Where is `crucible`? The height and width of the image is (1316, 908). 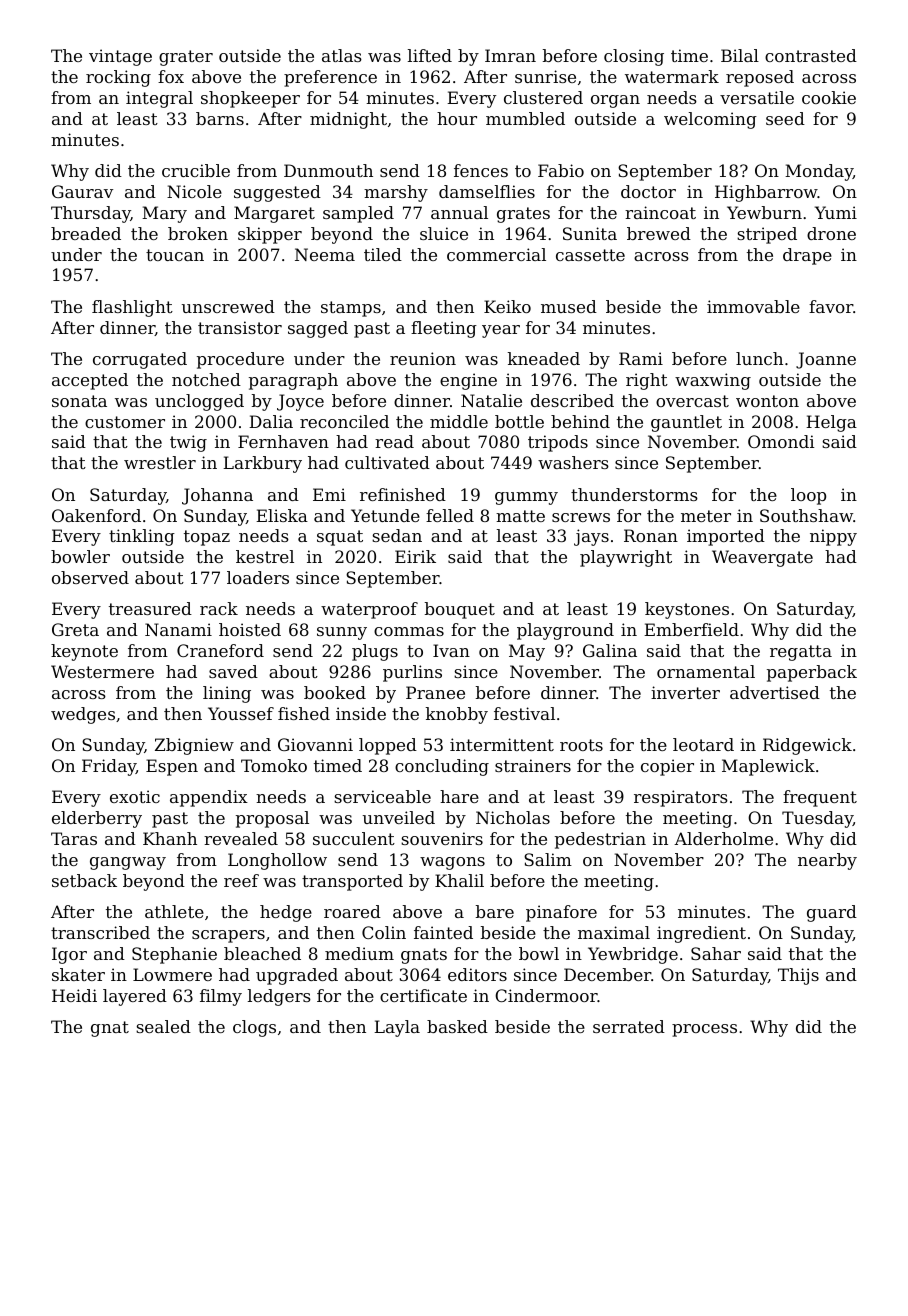 crucible is located at coordinates (196, 170).
